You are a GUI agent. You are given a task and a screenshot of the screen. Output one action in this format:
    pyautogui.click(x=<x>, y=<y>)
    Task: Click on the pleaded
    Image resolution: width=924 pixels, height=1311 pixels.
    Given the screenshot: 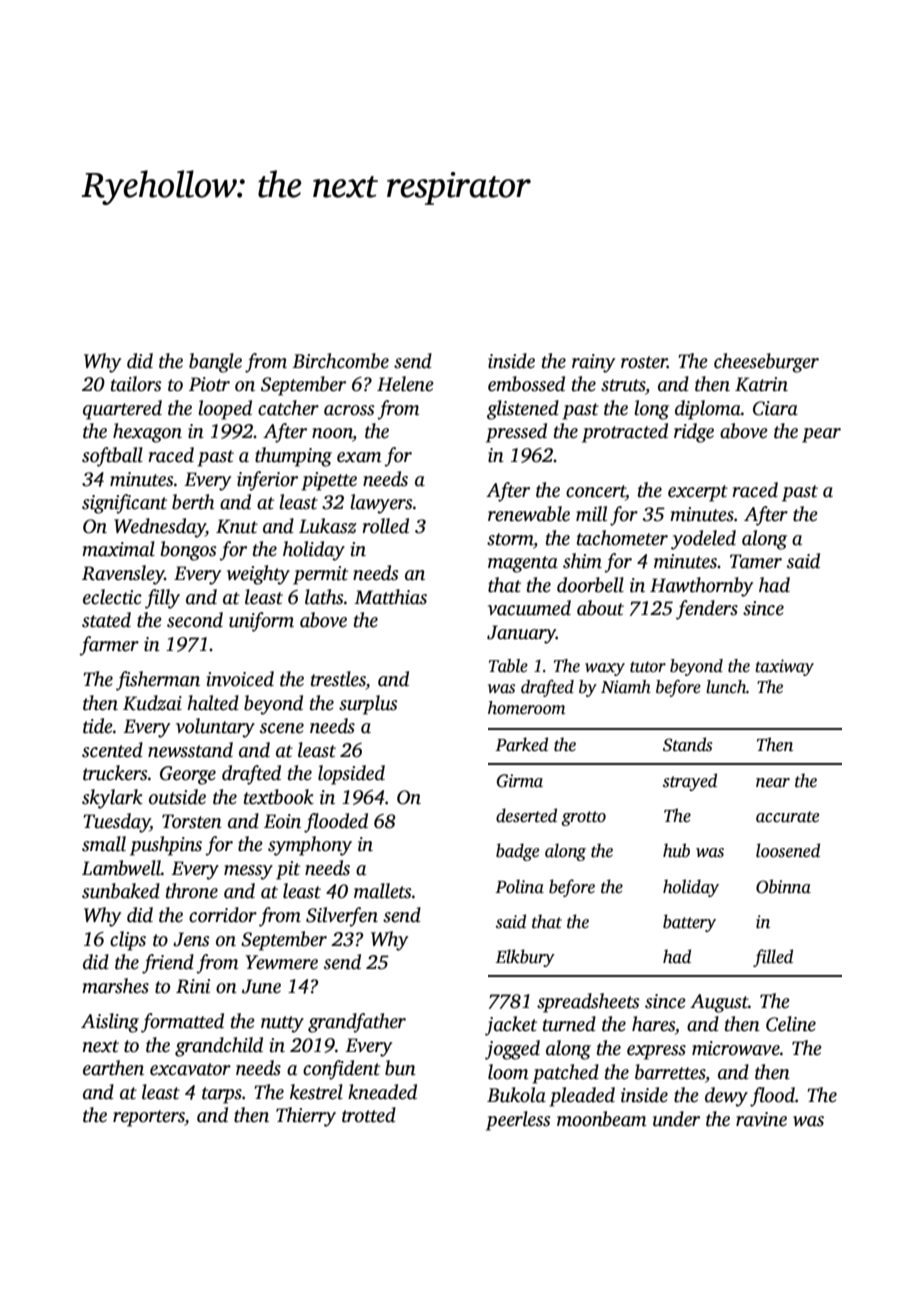 What is the action you would take?
    pyautogui.click(x=582, y=1097)
